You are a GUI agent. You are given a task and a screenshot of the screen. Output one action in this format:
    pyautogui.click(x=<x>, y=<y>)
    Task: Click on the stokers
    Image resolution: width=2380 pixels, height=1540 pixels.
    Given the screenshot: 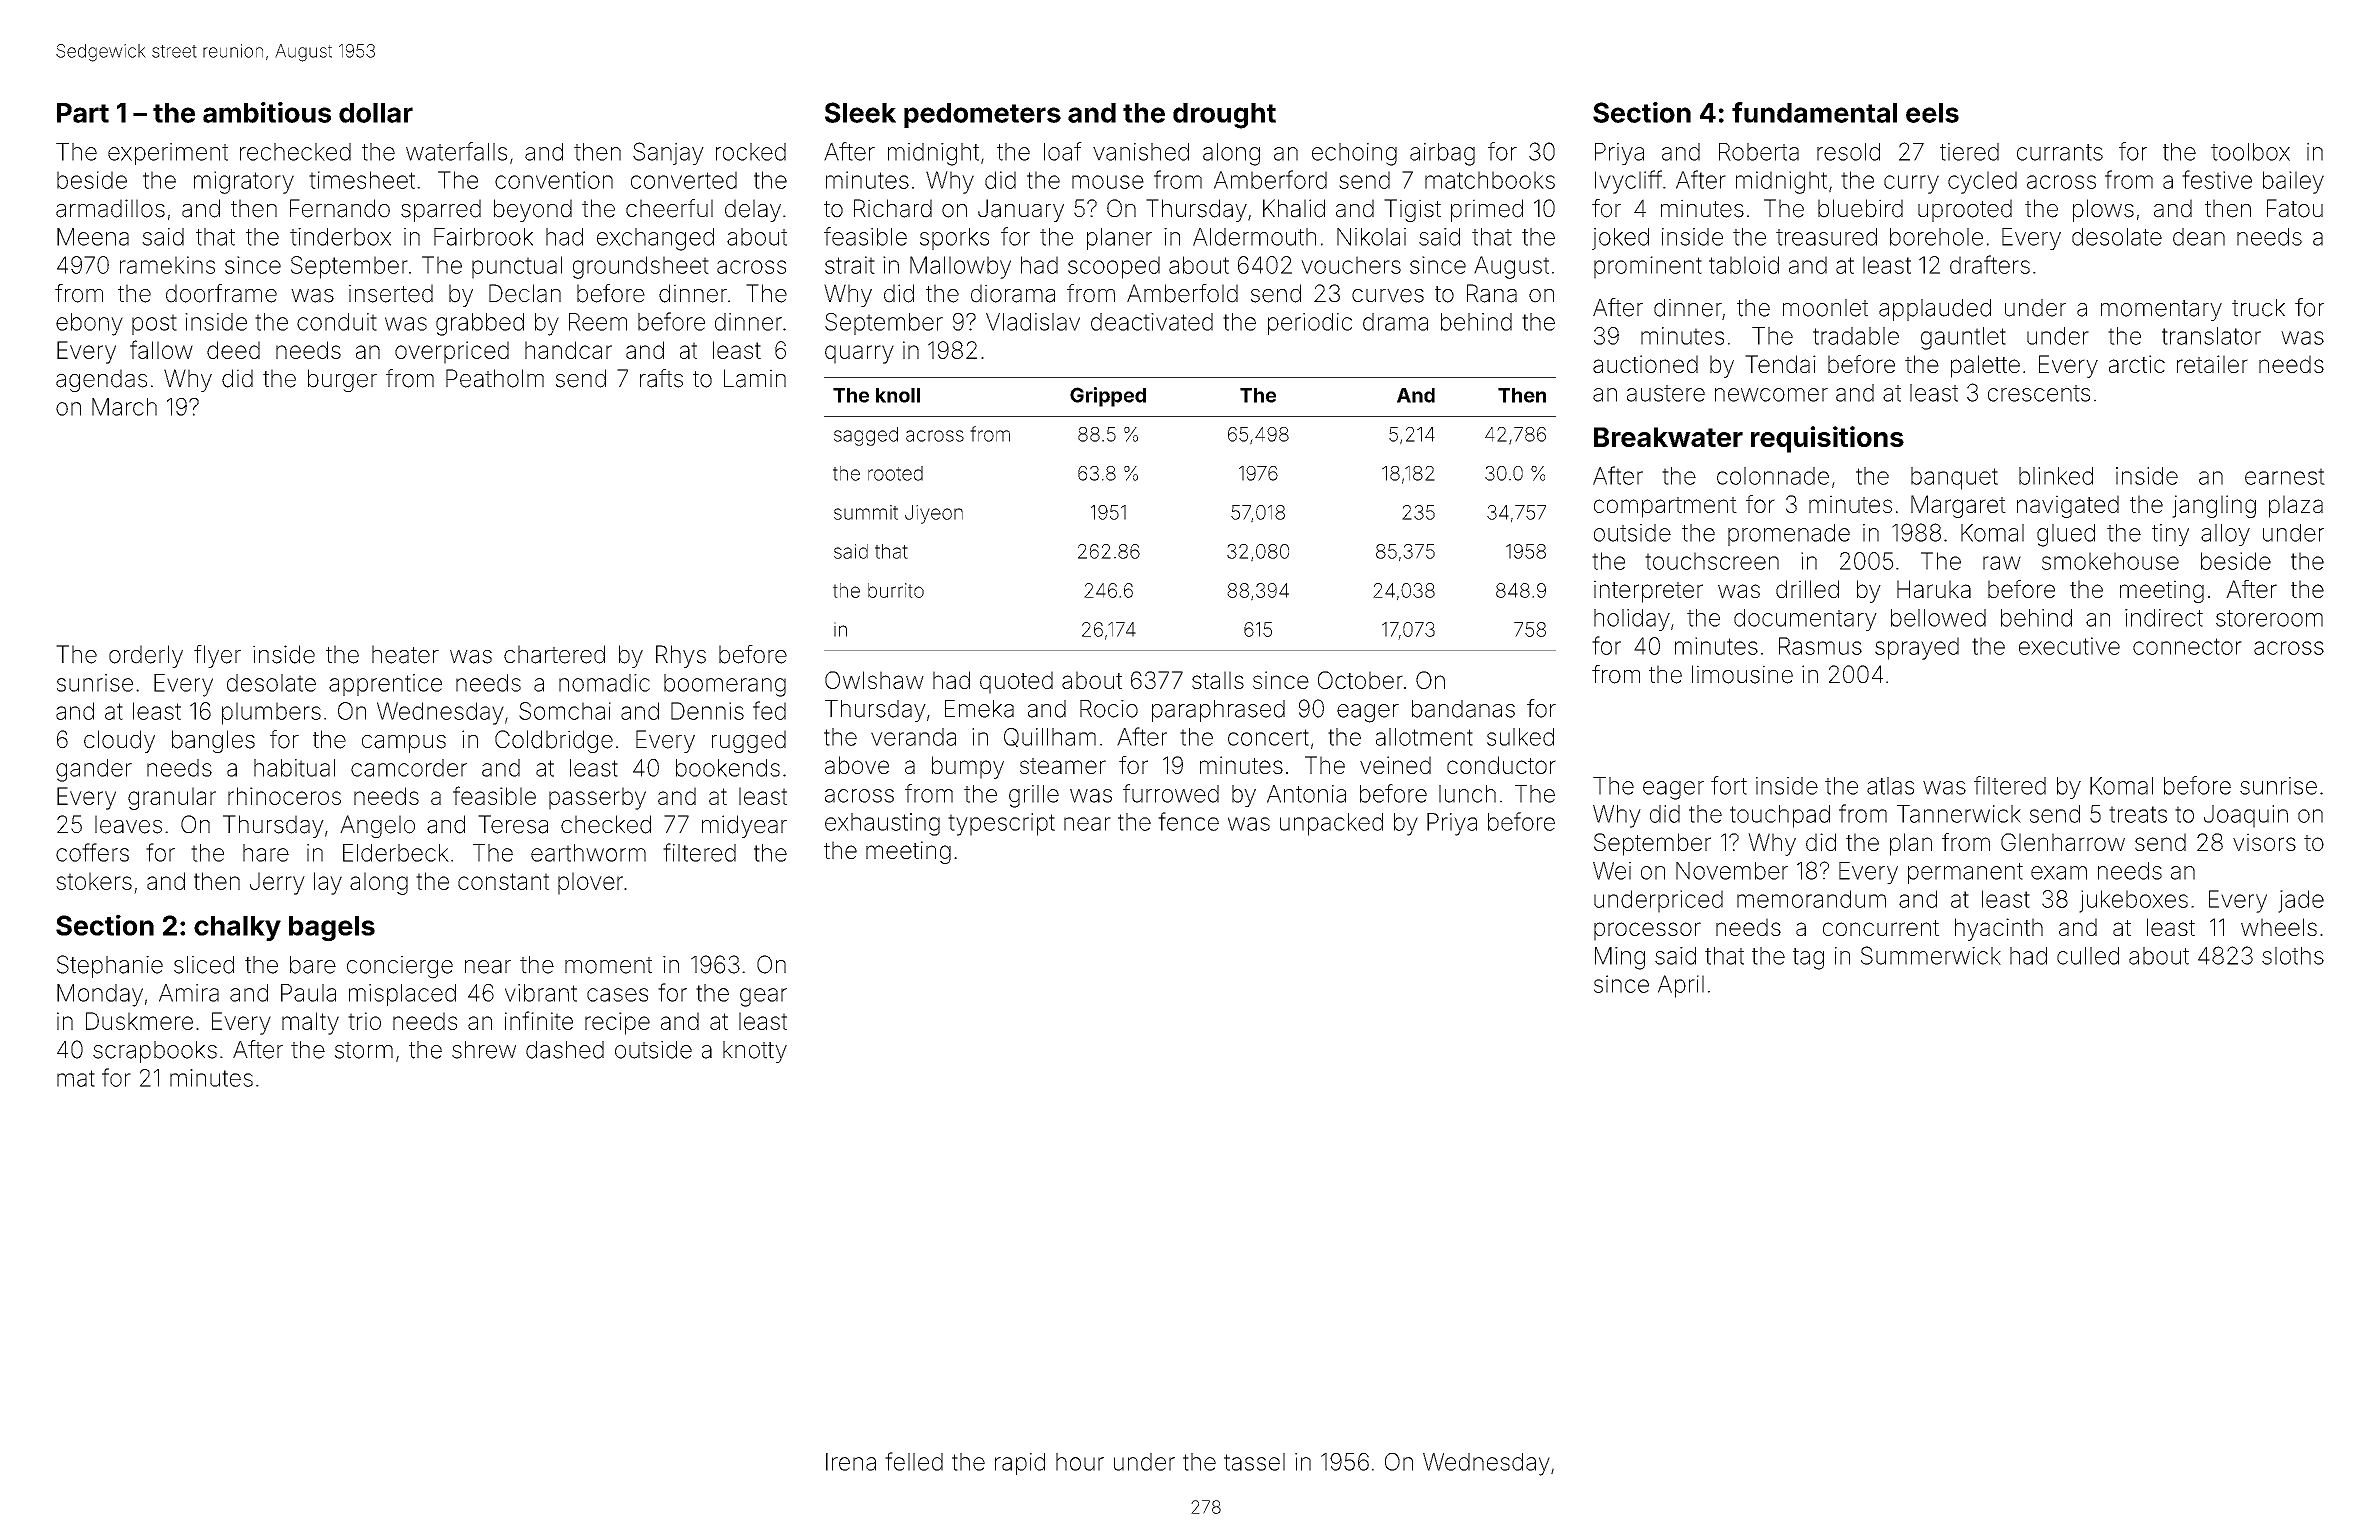 What is the action you would take?
    pyautogui.click(x=94, y=881)
